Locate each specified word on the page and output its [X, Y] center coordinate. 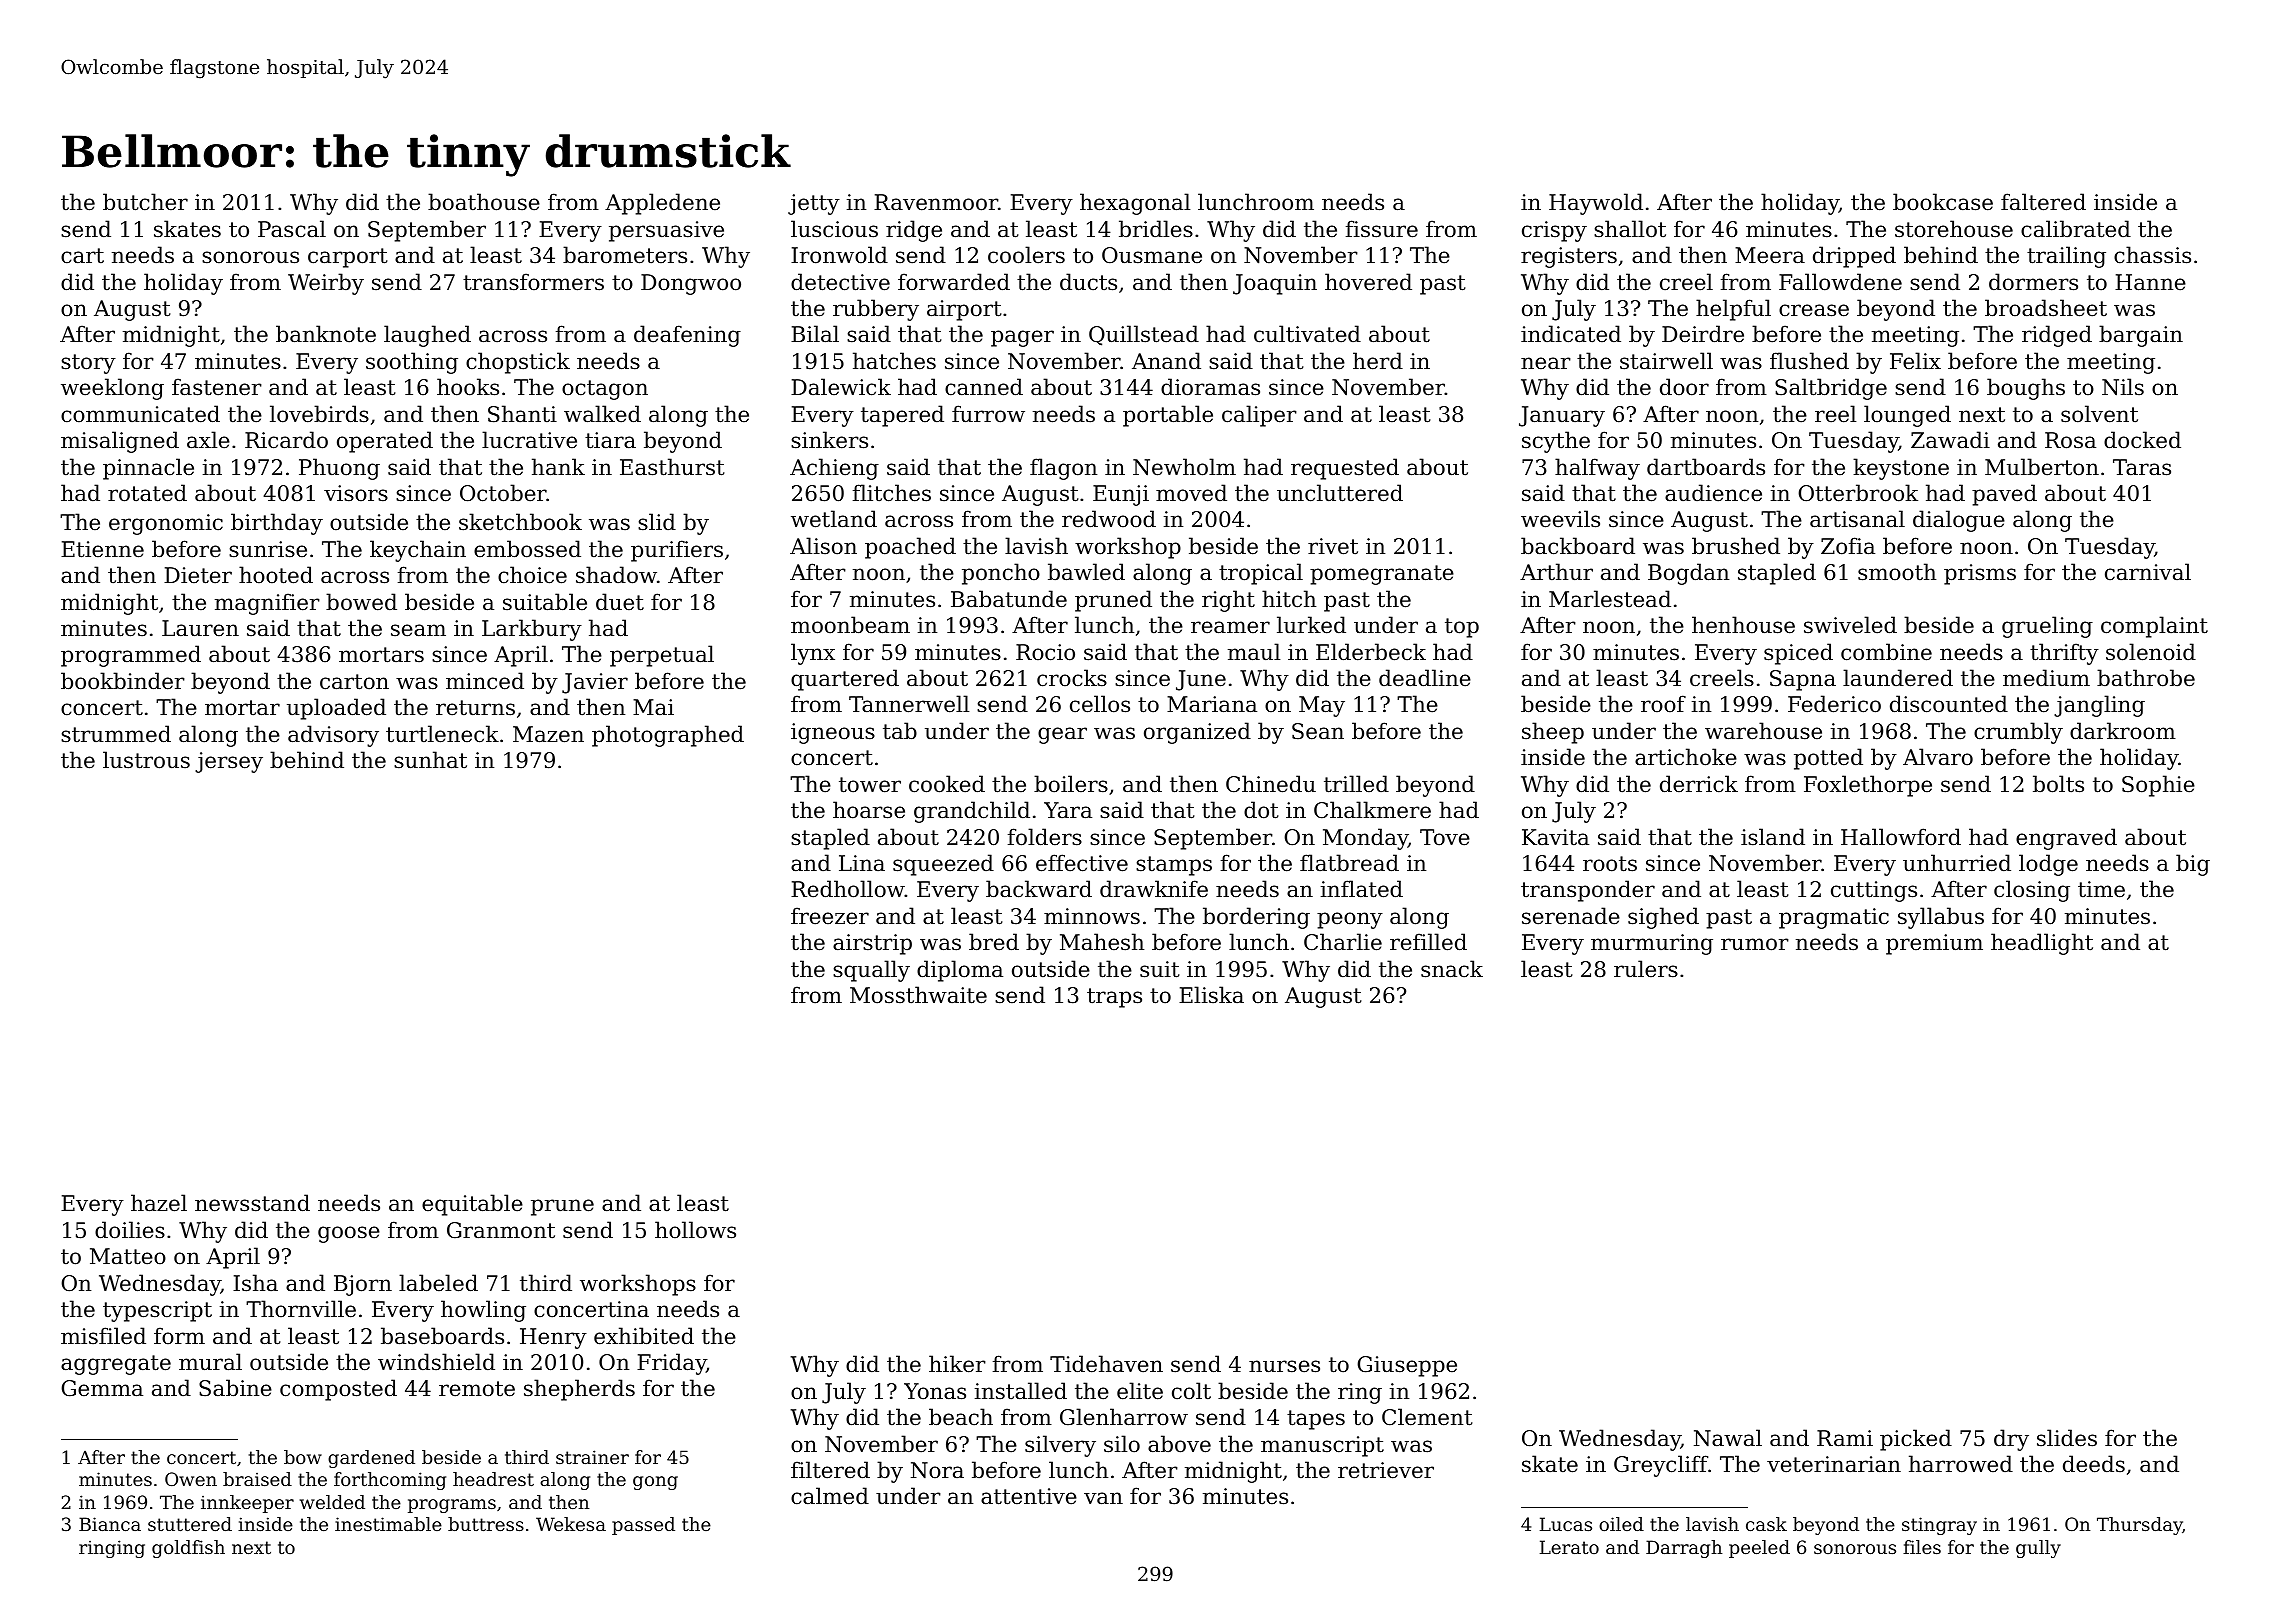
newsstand [252, 1203]
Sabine [235, 1388]
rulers [1646, 969]
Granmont [501, 1230]
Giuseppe [1407, 1366]
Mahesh [1102, 942]
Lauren [200, 628]
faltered [2043, 202]
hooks [468, 387]
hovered [1368, 282]
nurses [1284, 1366]
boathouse [484, 202]
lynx [813, 654]
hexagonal [1135, 204]
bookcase [1943, 202]
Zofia [1848, 546]
